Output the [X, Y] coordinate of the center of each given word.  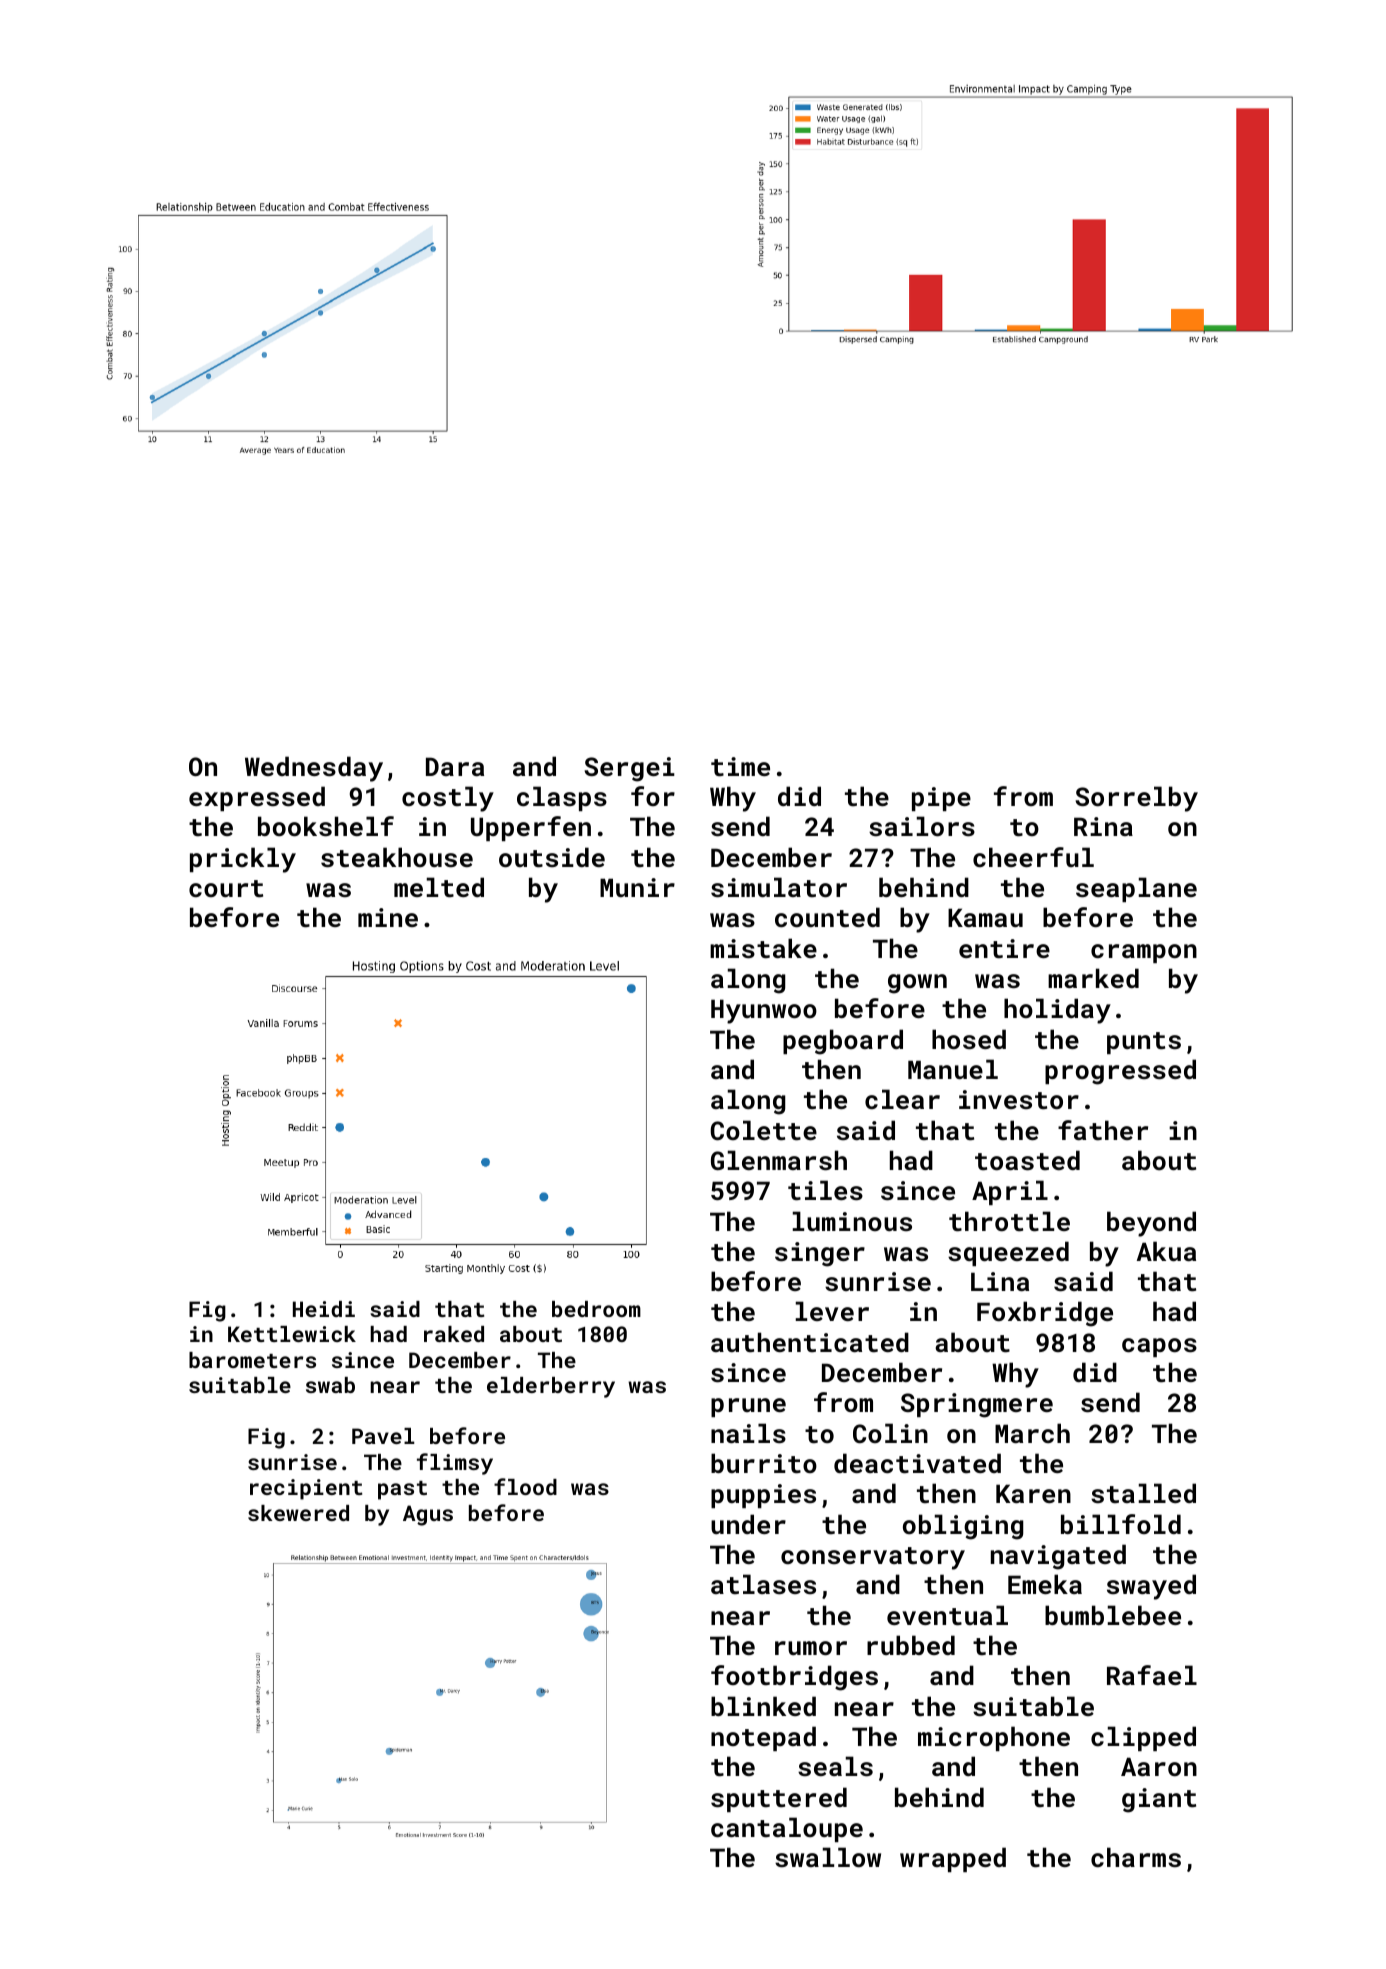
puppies [763, 1496]
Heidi [324, 1309]
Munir [637, 887]
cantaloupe [787, 1829]
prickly [243, 860]
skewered [298, 1513]
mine [388, 917]
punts [1144, 1043]
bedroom [596, 1309]
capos [1159, 1347]
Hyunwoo [764, 1011]
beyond [1151, 1224]
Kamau [985, 917]
